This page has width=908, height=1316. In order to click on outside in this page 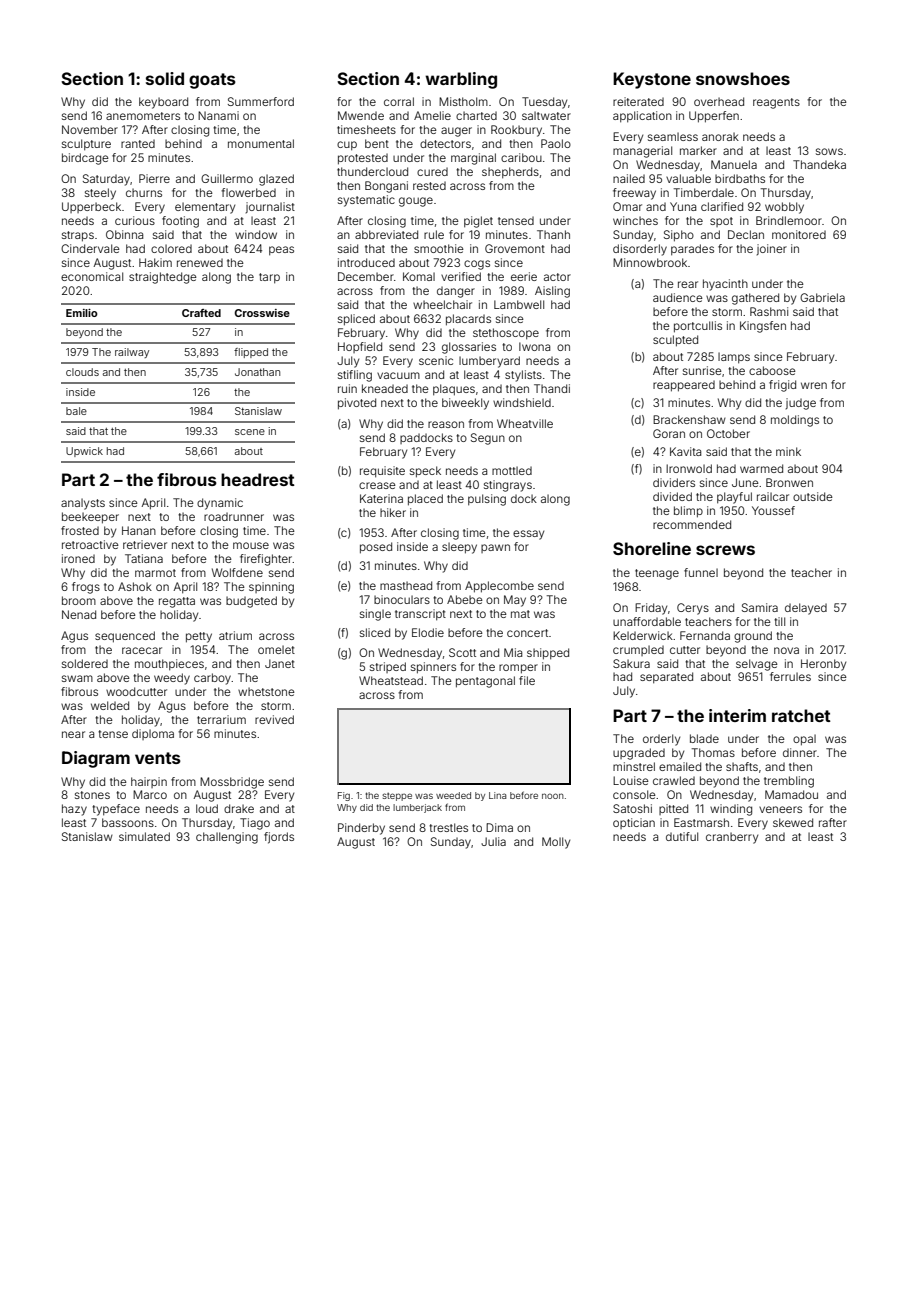, I will do `click(813, 496)`.
